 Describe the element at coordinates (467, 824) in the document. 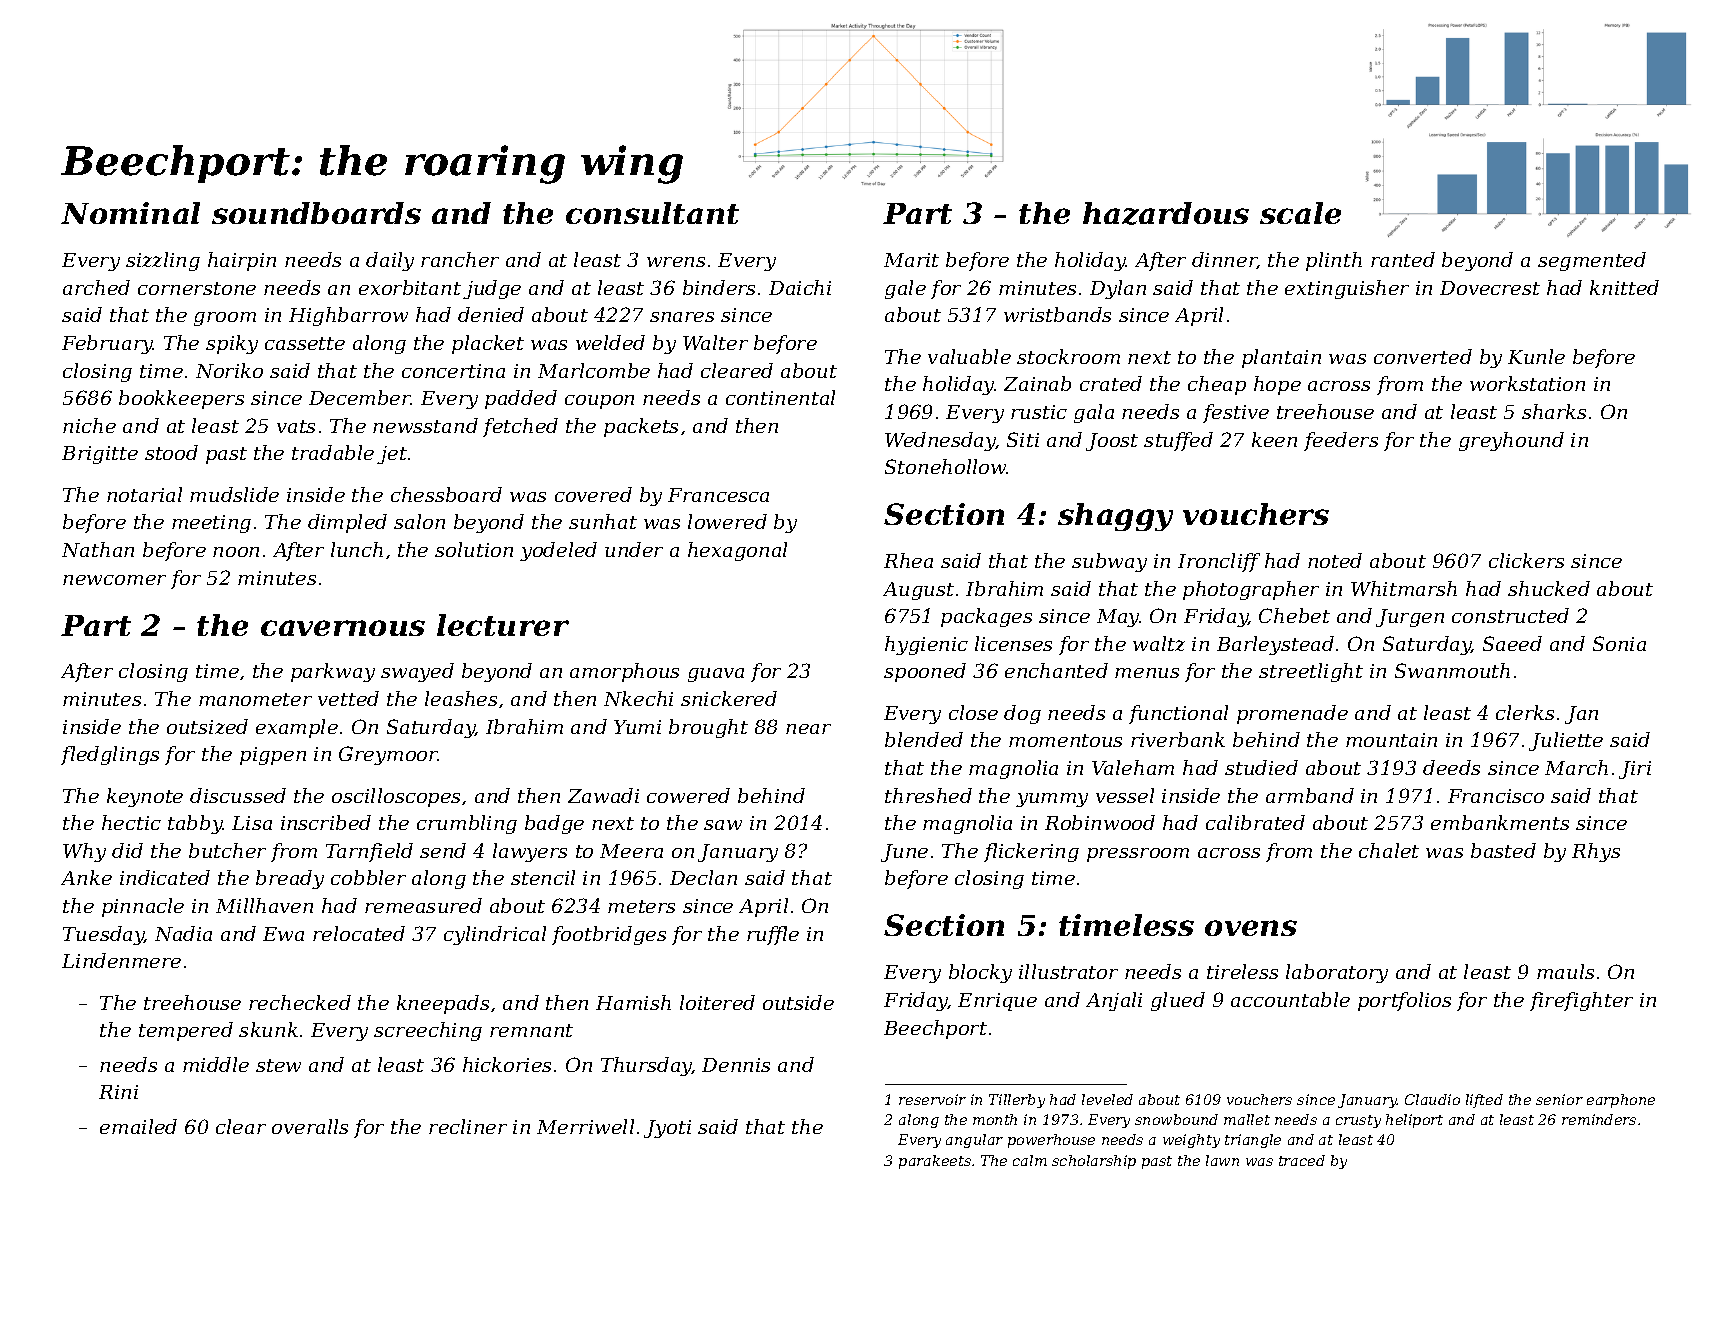

I see `crumbling` at that location.
